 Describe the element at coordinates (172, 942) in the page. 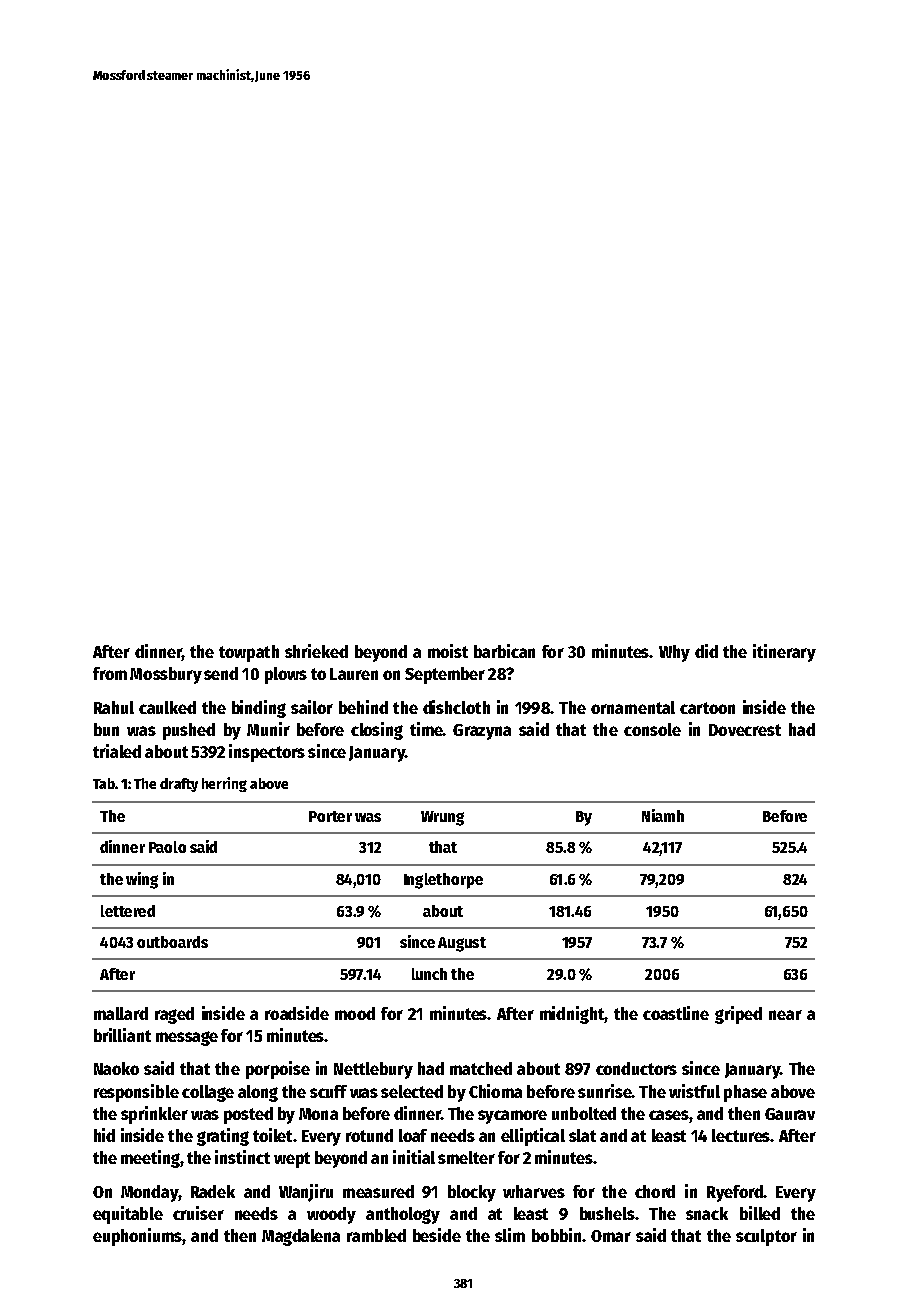

I see `outboards` at that location.
